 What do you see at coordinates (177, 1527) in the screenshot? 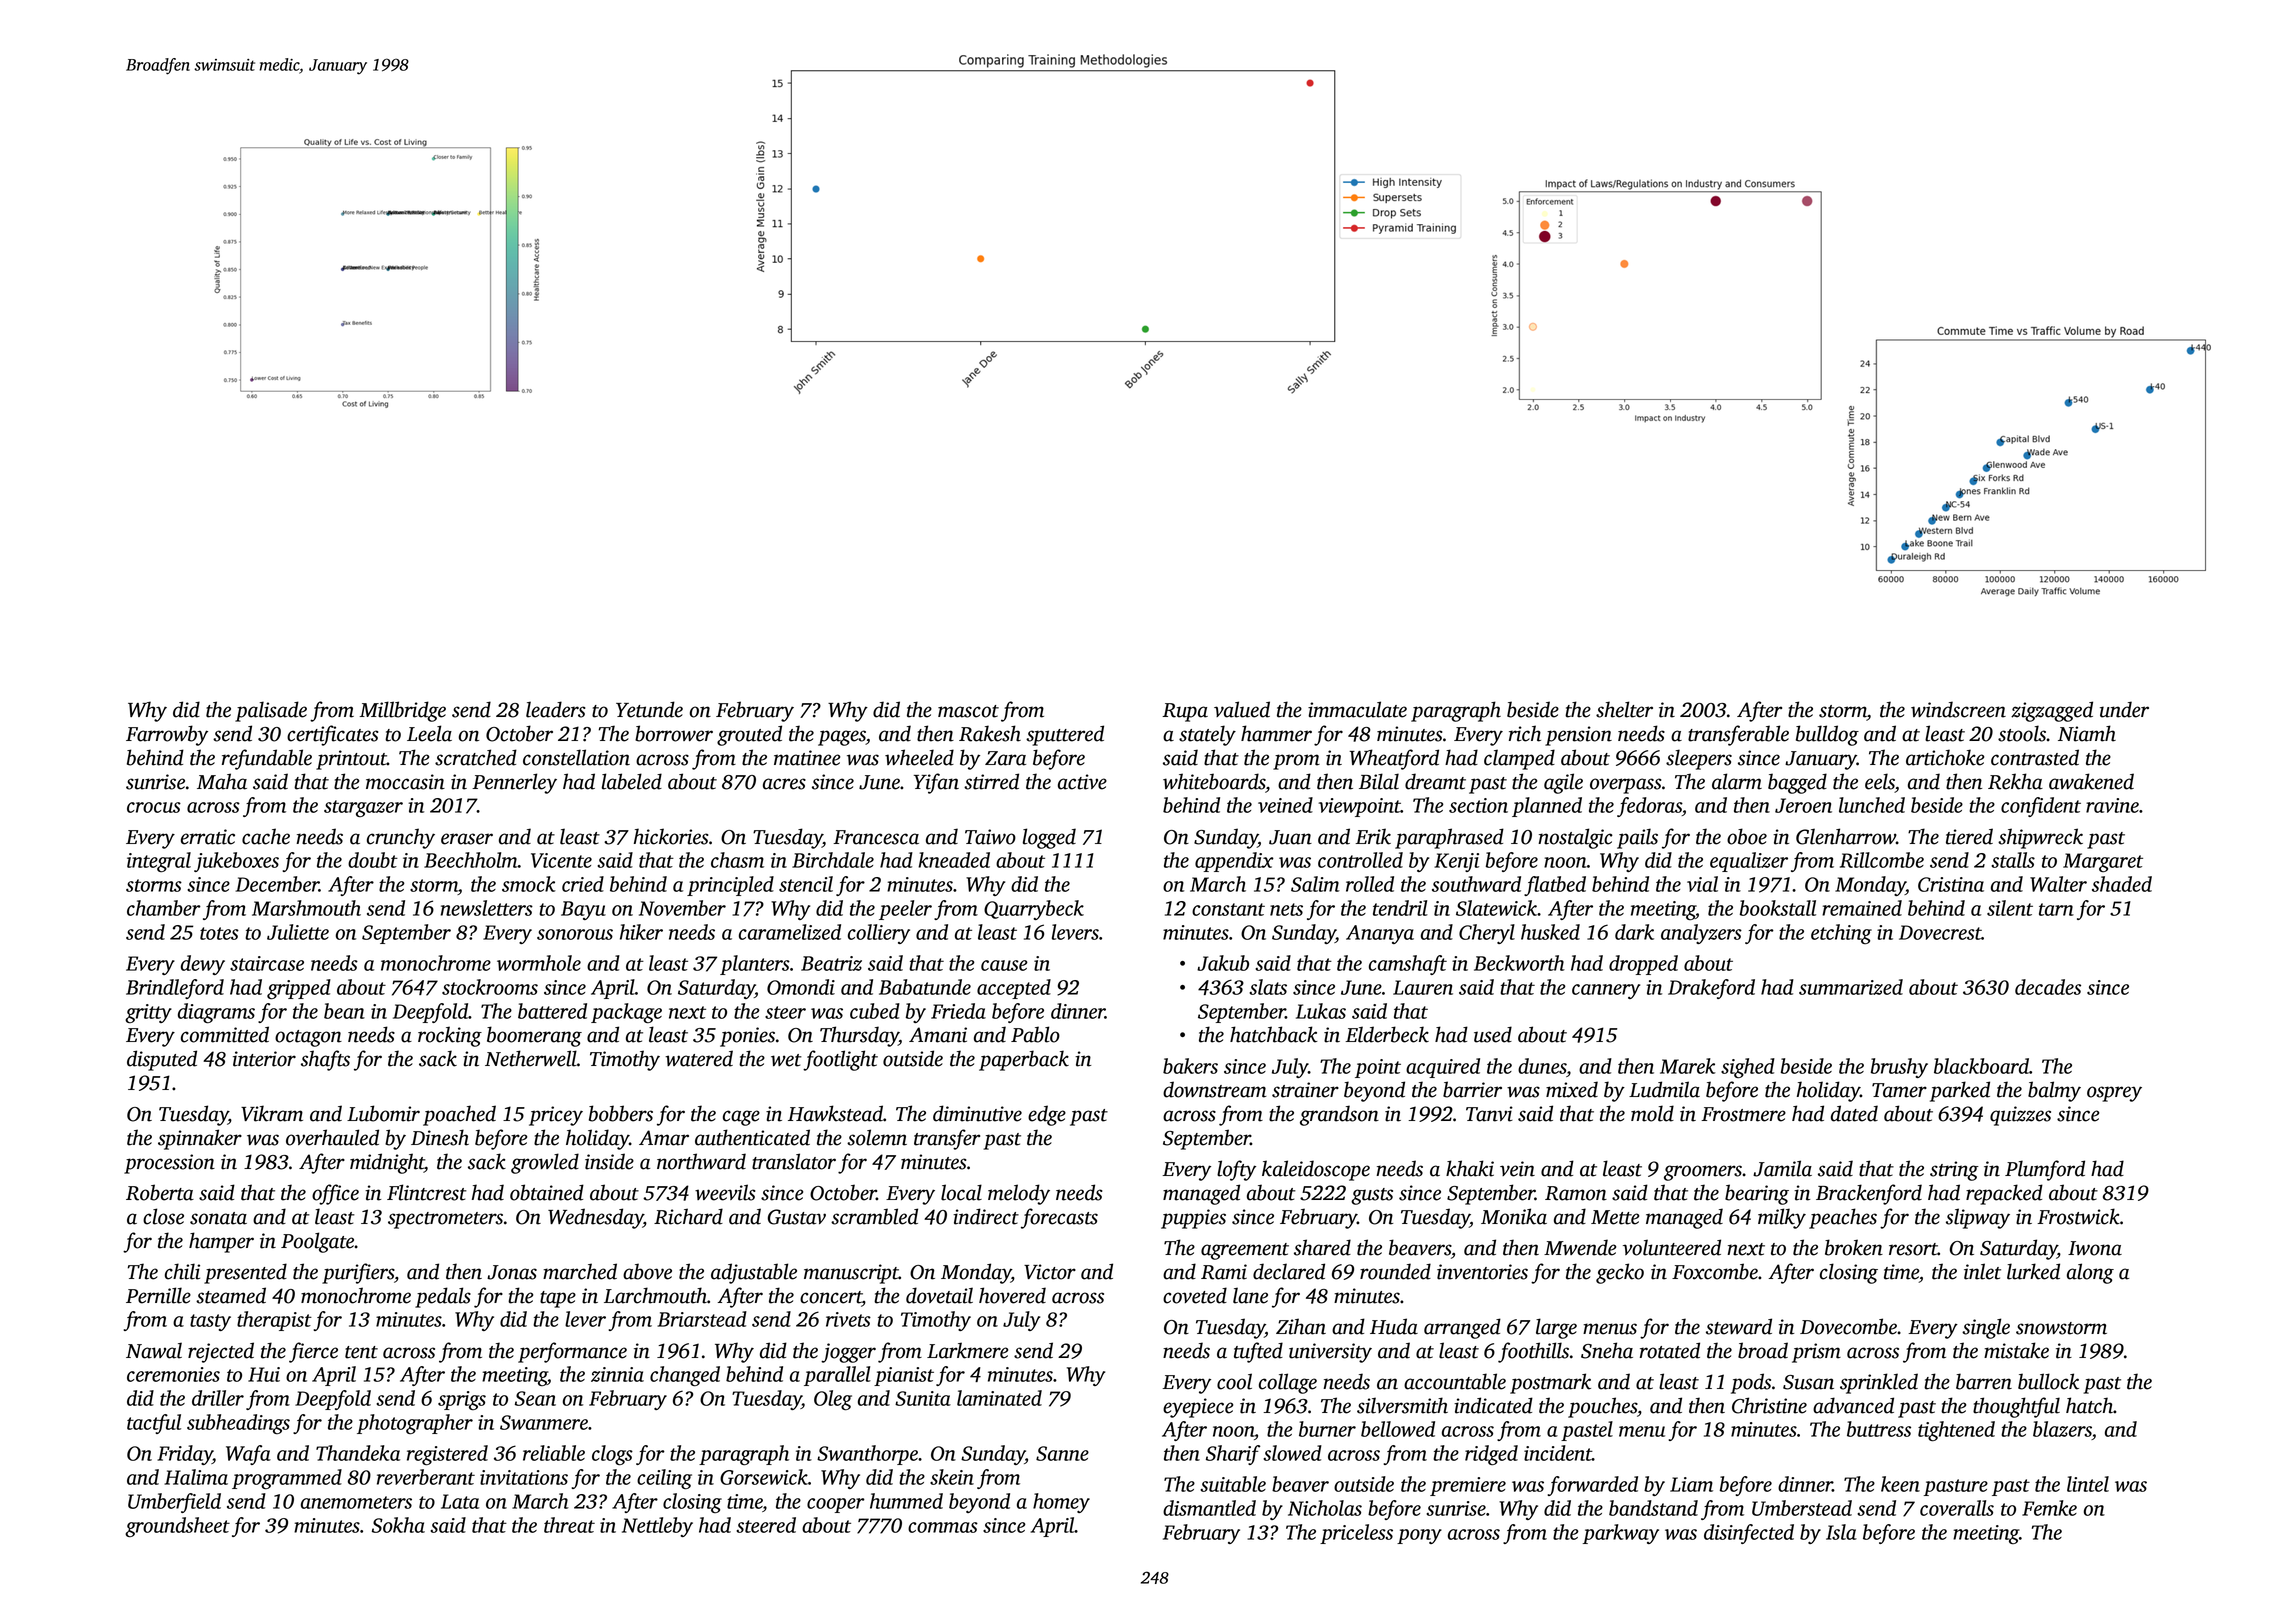
I see `groundsheet` at bounding box center [177, 1527].
